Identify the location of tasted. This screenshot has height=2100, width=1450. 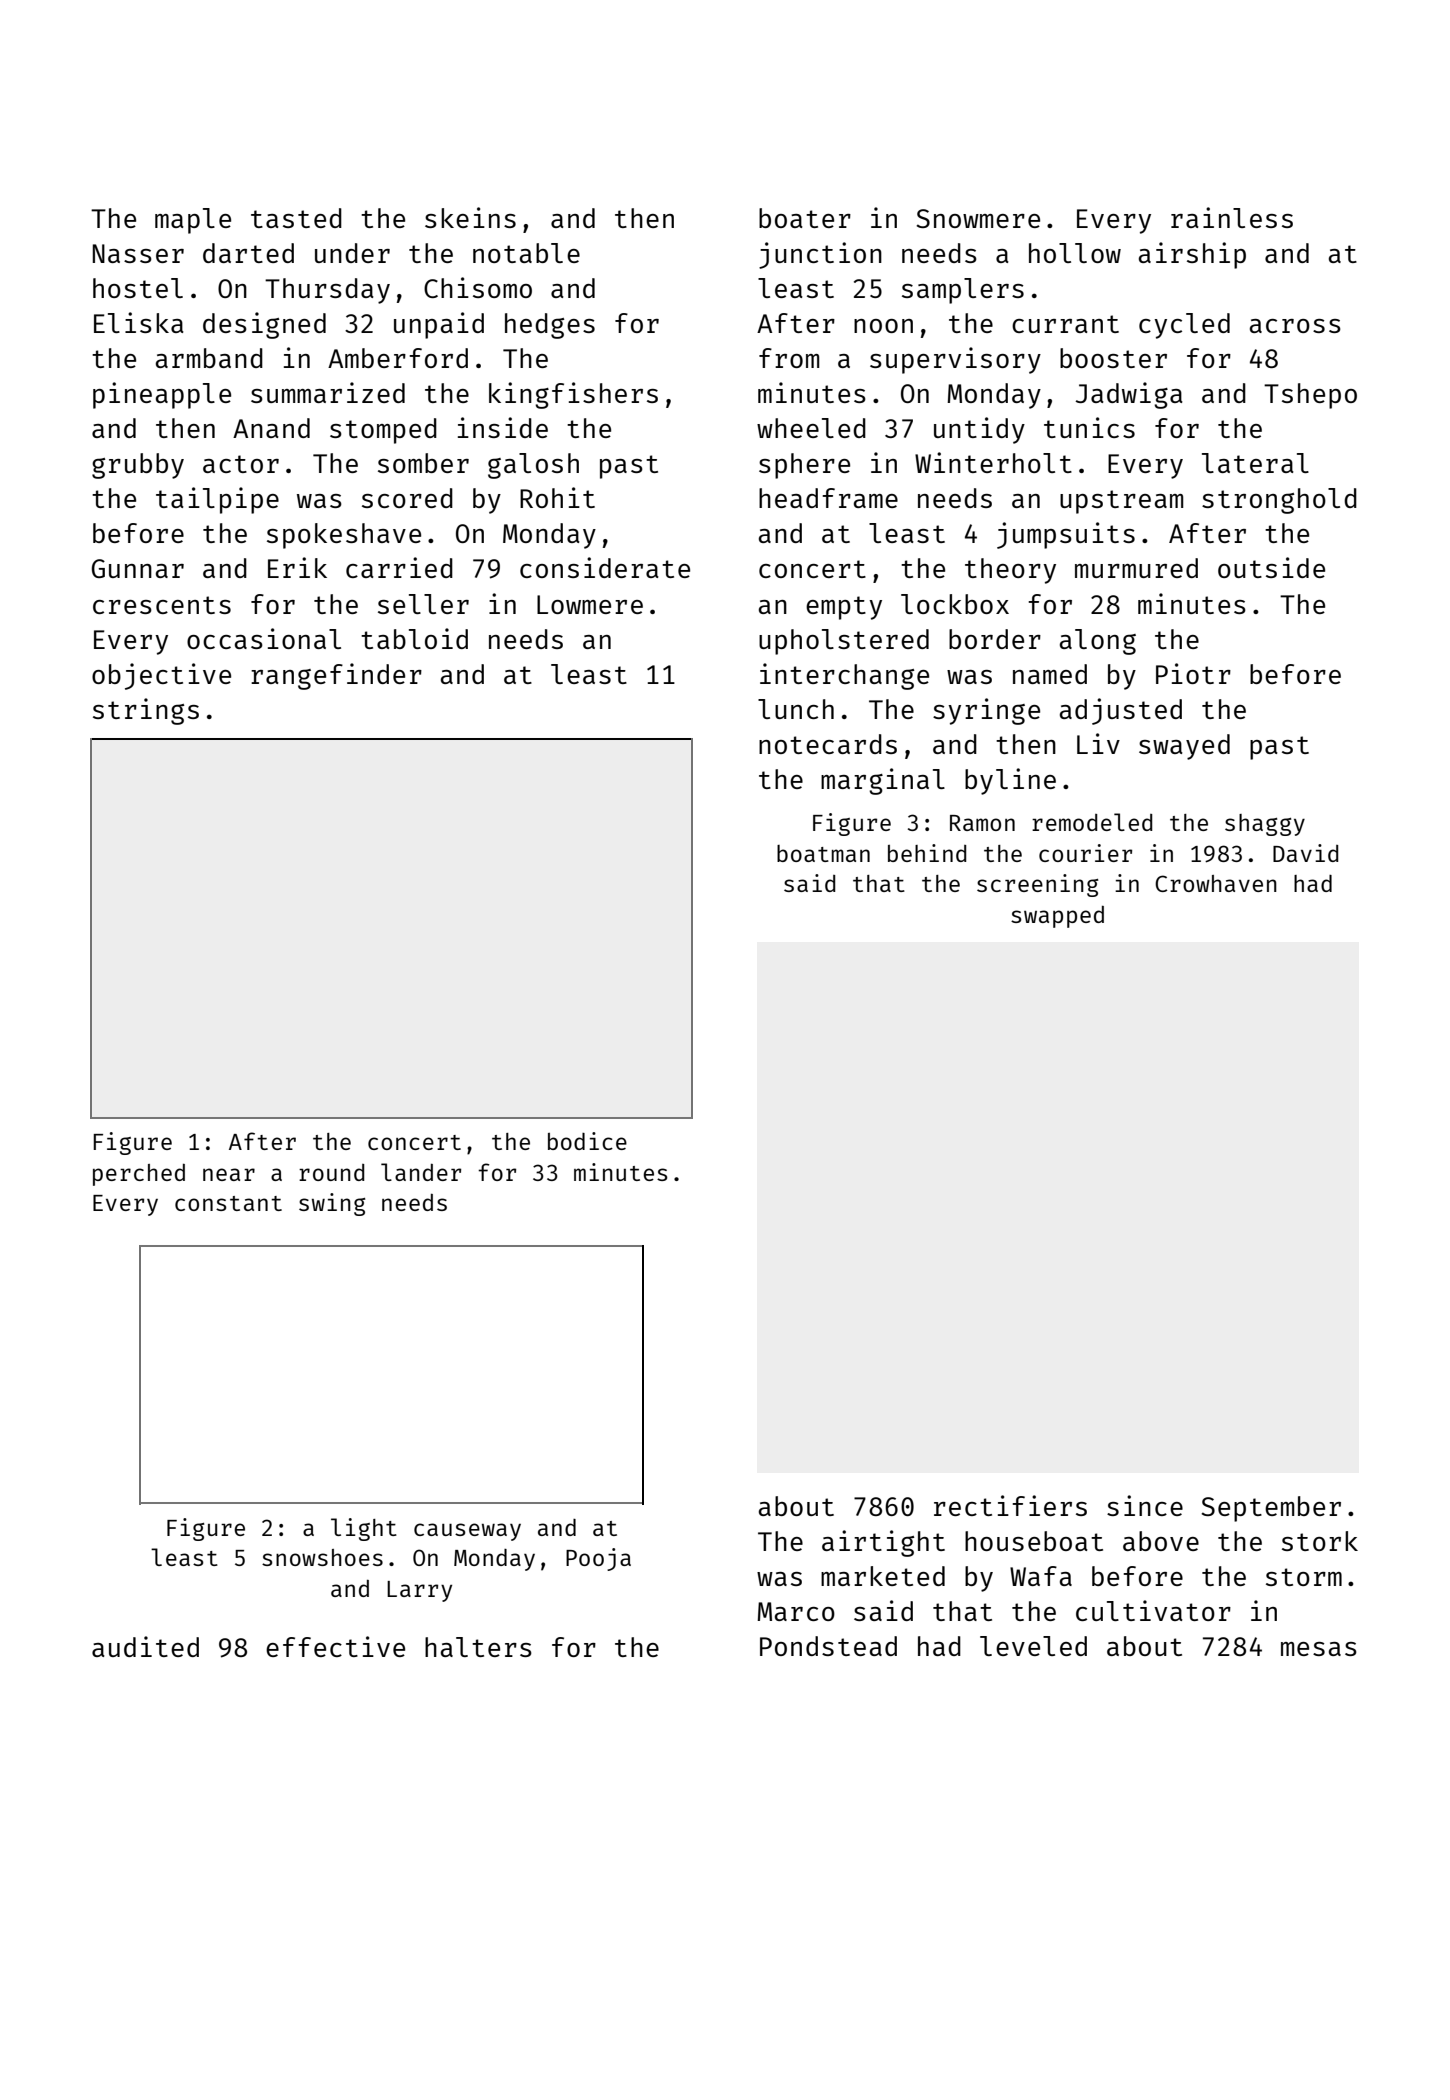
(296, 218).
